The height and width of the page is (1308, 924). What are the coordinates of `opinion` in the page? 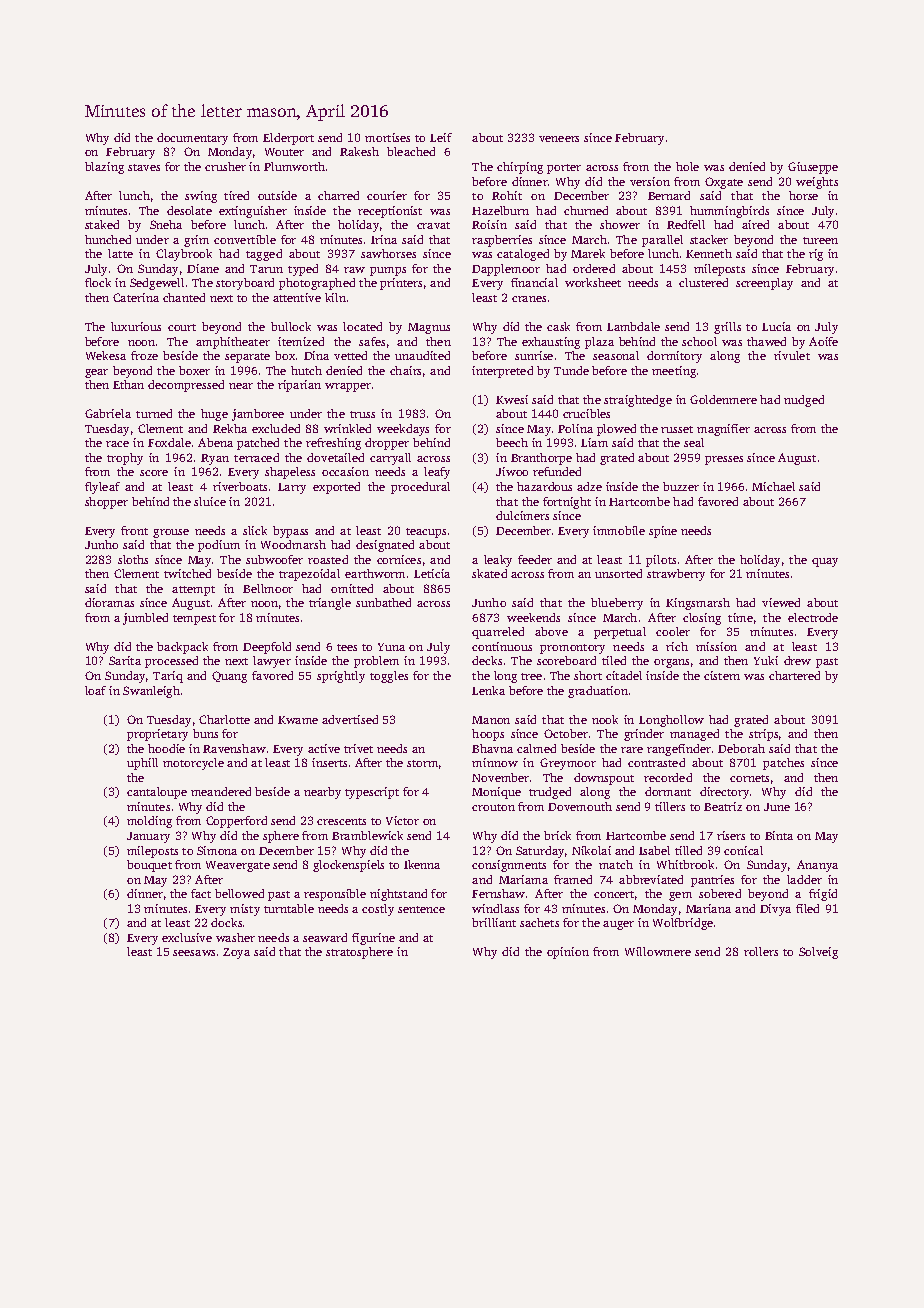 It's located at (568, 953).
